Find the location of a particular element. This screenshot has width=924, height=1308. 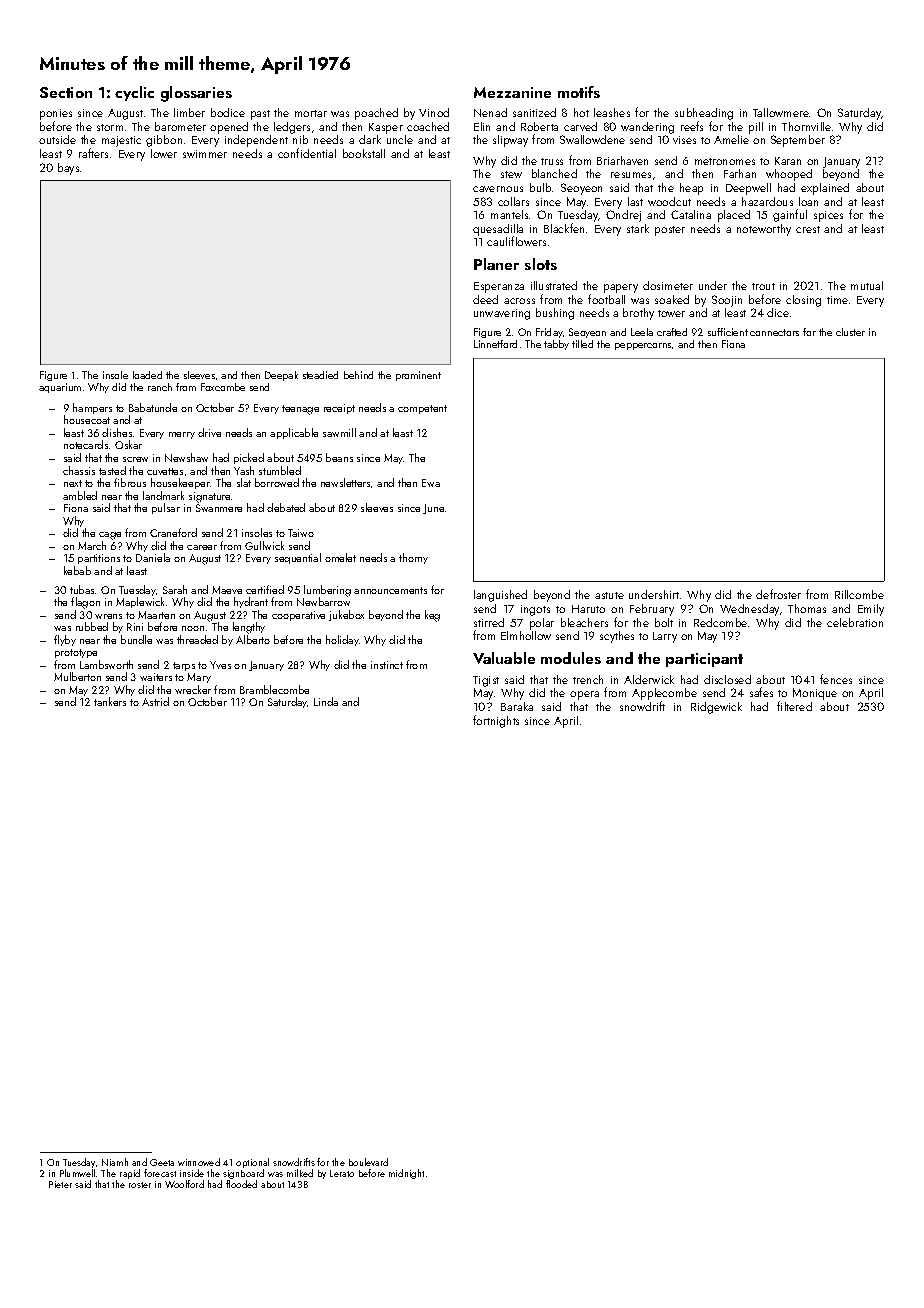

Geeta is located at coordinates (162, 1162).
